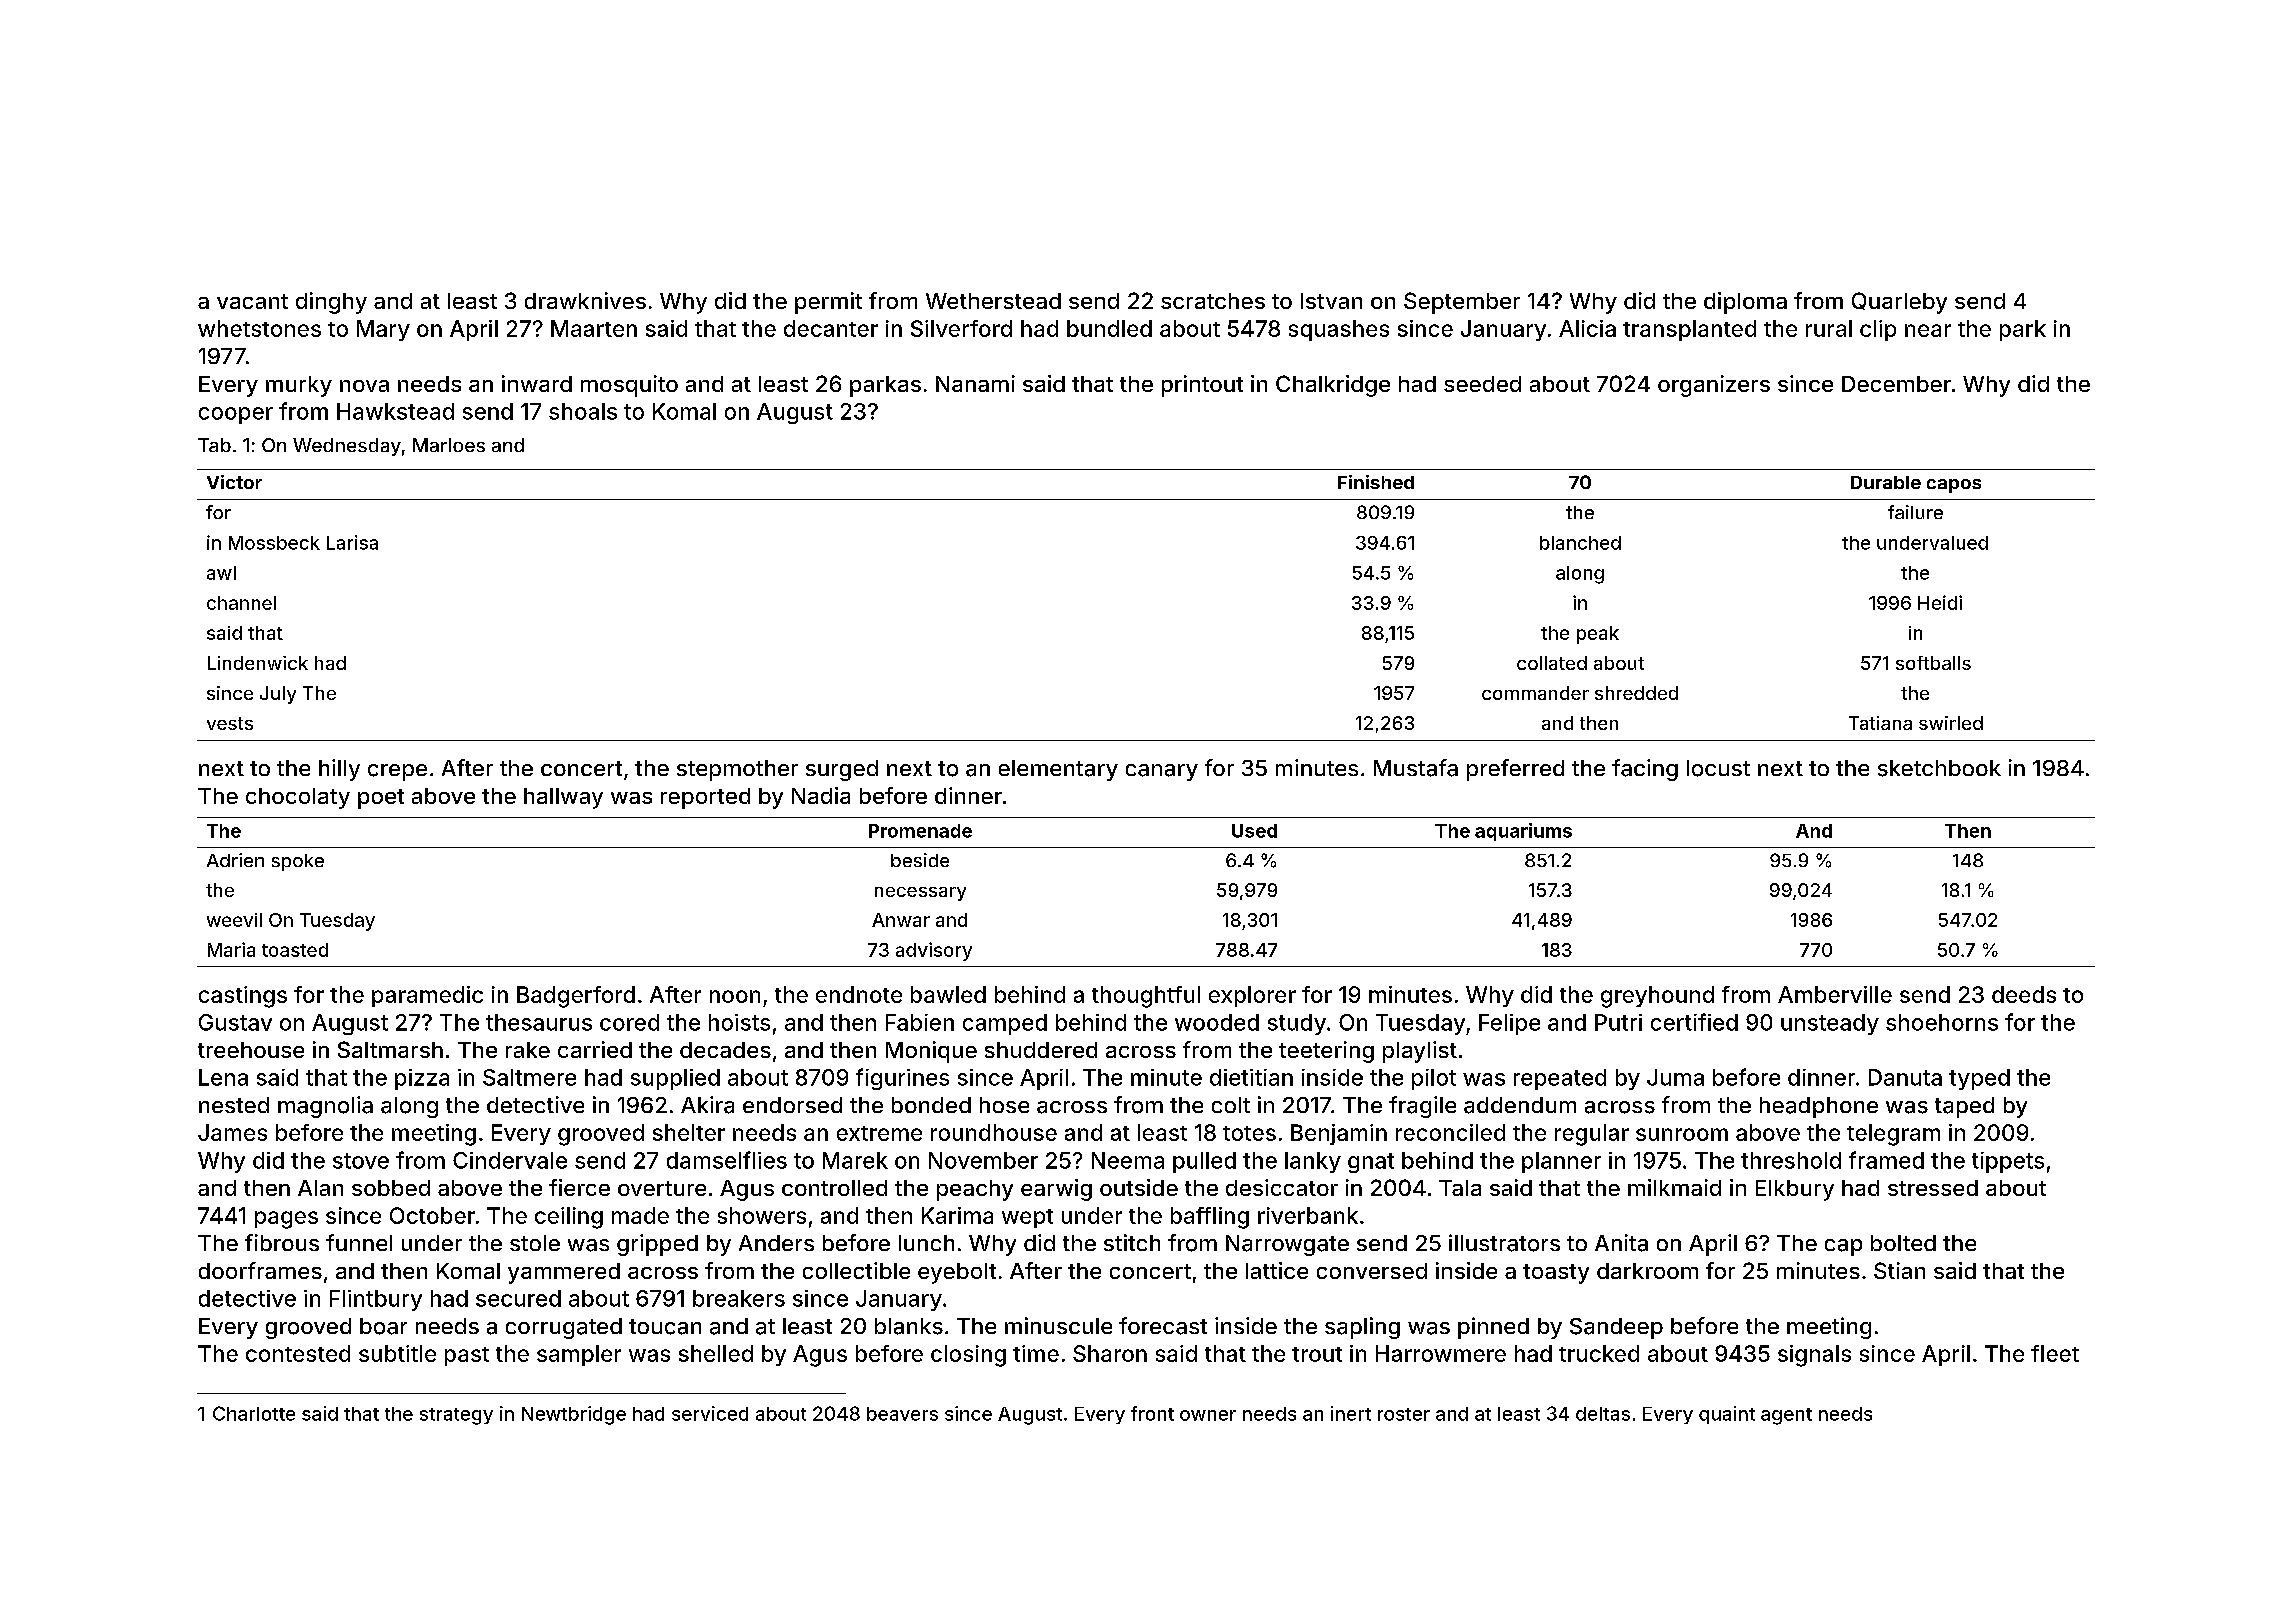 This screenshot has width=2292, height=1620. Describe the element at coordinates (1580, 543) in the screenshot. I see `blanched` at that location.
